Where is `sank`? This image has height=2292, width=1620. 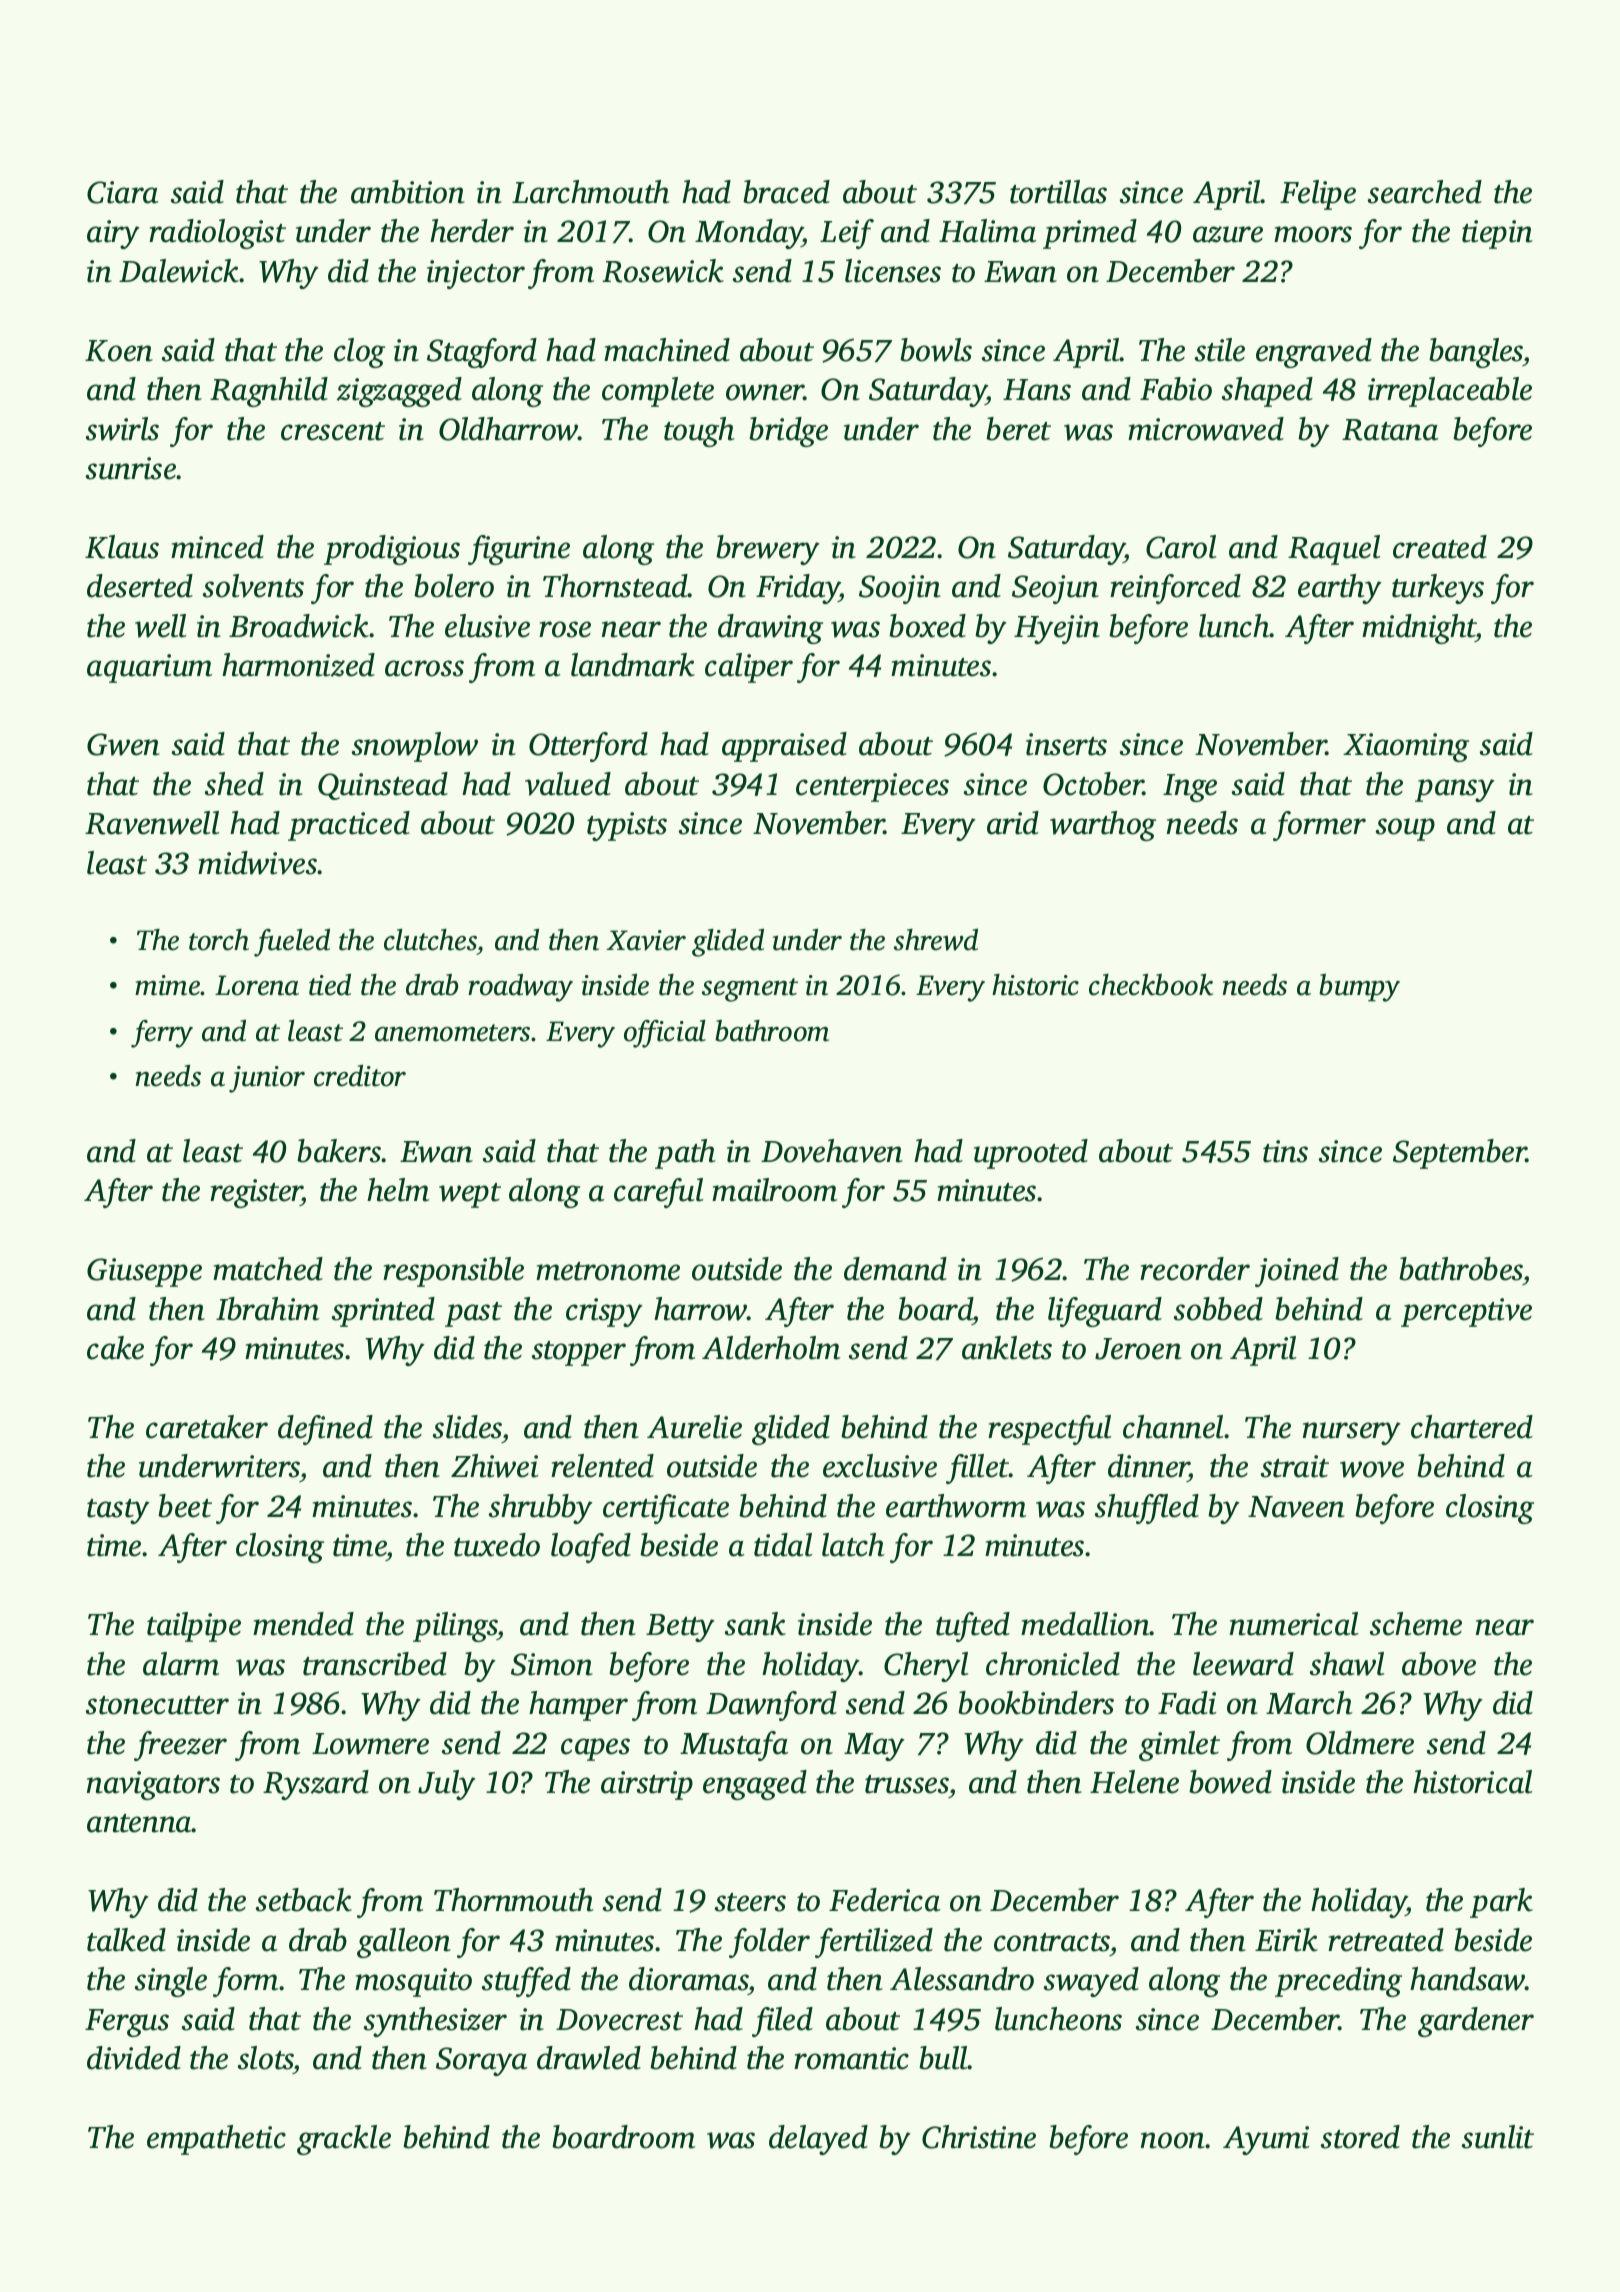
sank is located at coordinates (755, 1624).
